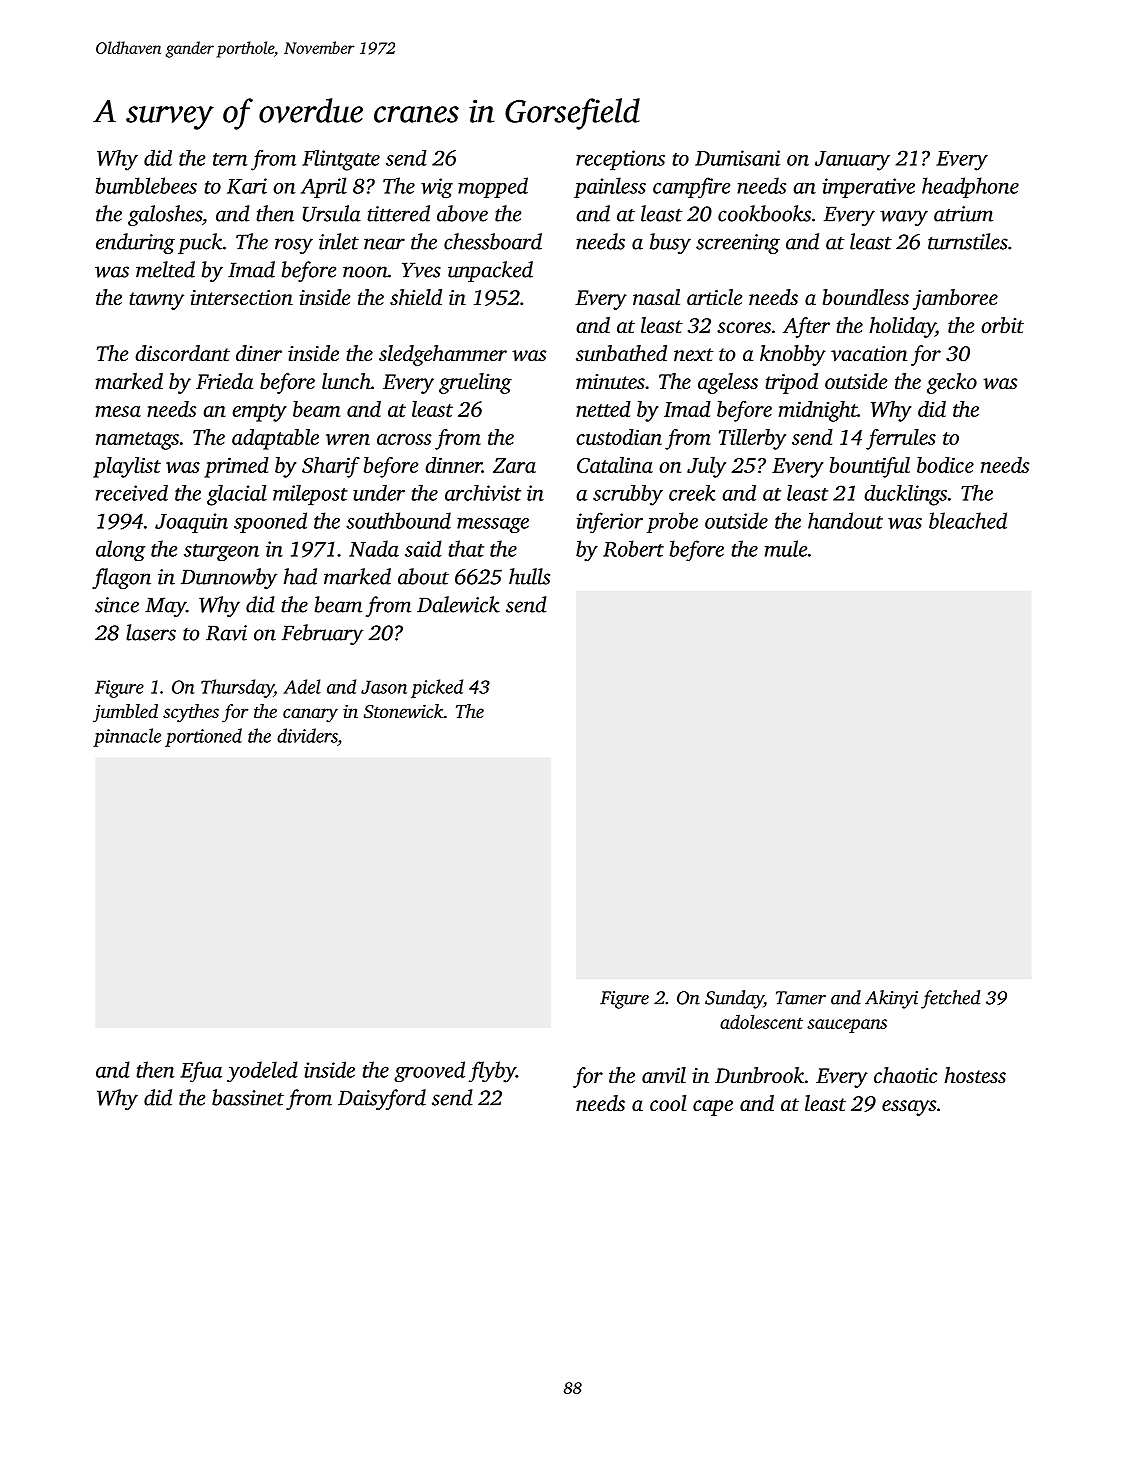 This screenshot has width=1127, height=1459. I want to click on cape, so click(713, 1108).
